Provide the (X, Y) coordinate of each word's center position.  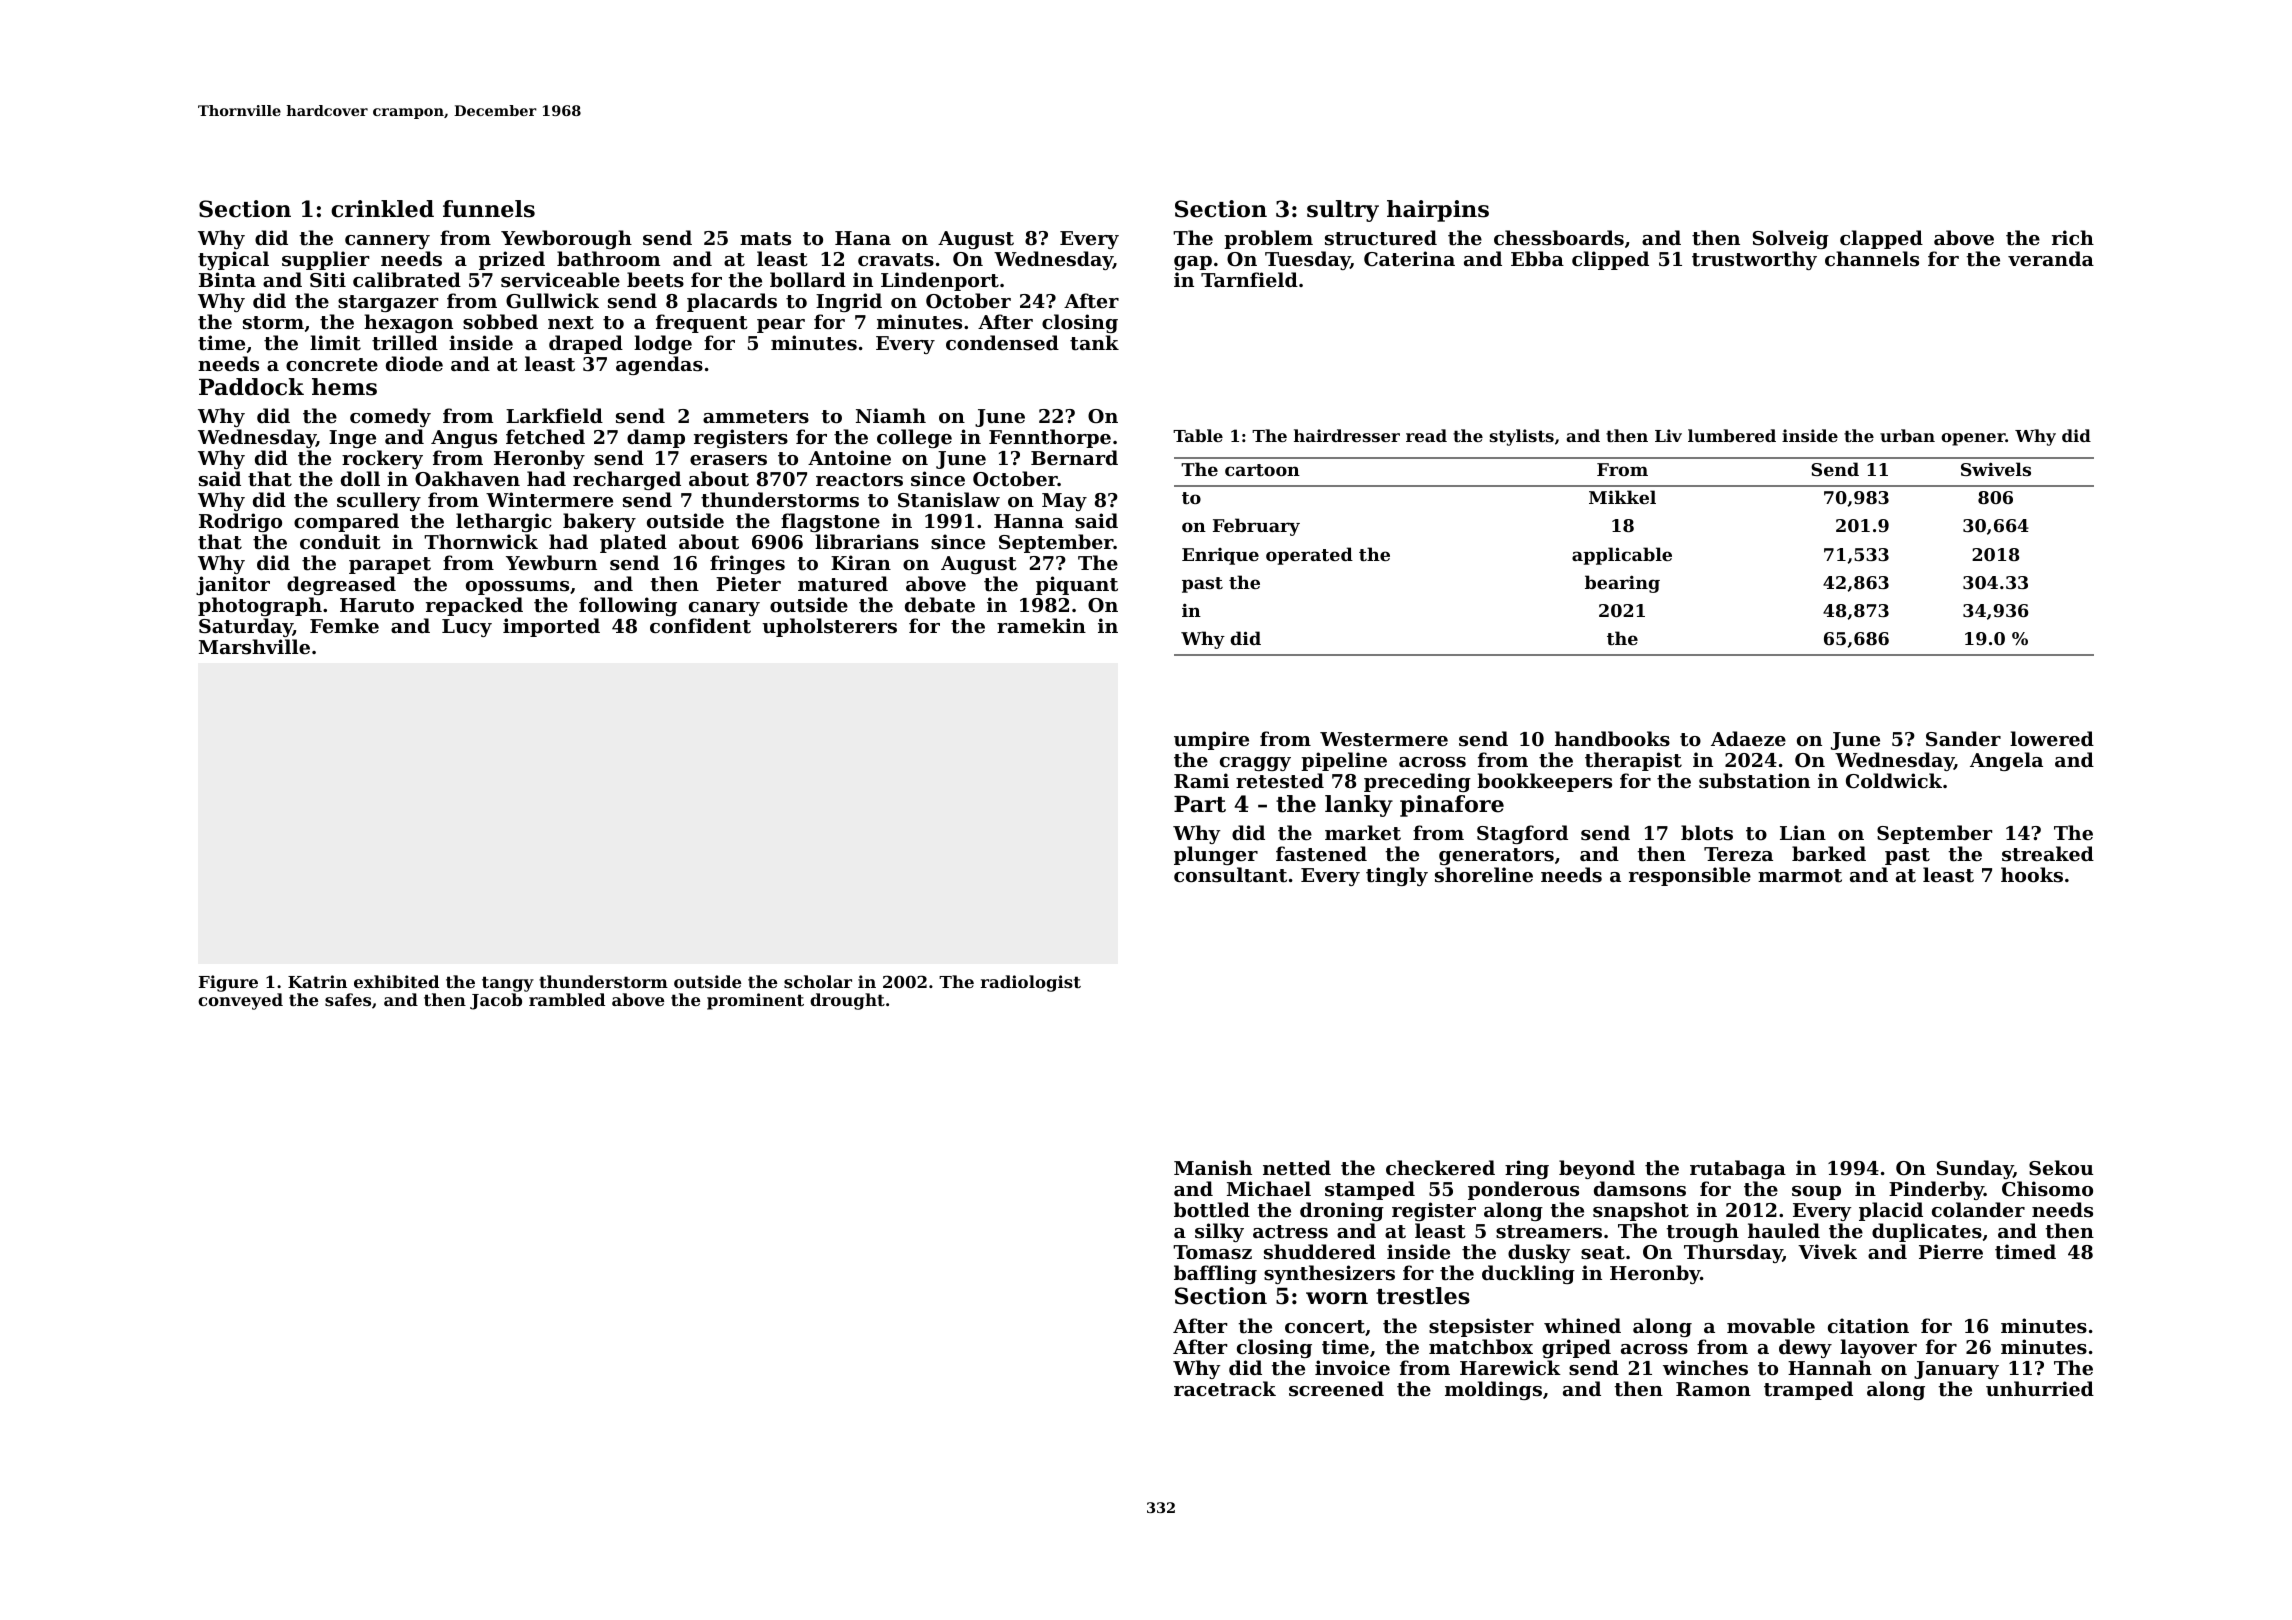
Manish (1213, 1167)
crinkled (382, 209)
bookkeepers (1544, 782)
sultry (1343, 211)
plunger (1216, 855)
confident (700, 626)
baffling (1215, 1274)
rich (2073, 237)
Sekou (2061, 1167)
